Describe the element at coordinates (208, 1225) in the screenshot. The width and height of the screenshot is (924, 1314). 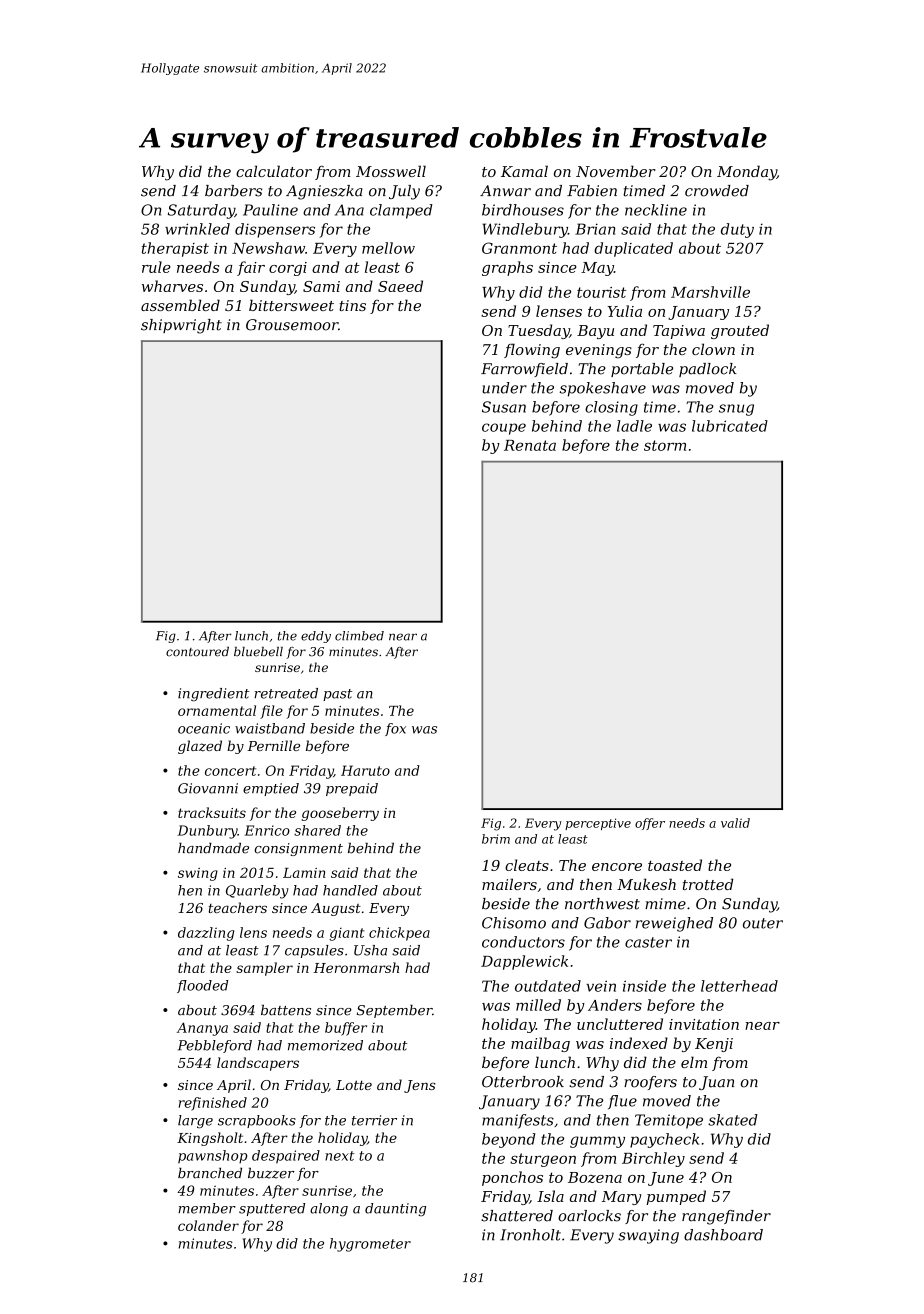
I see `colander` at that location.
